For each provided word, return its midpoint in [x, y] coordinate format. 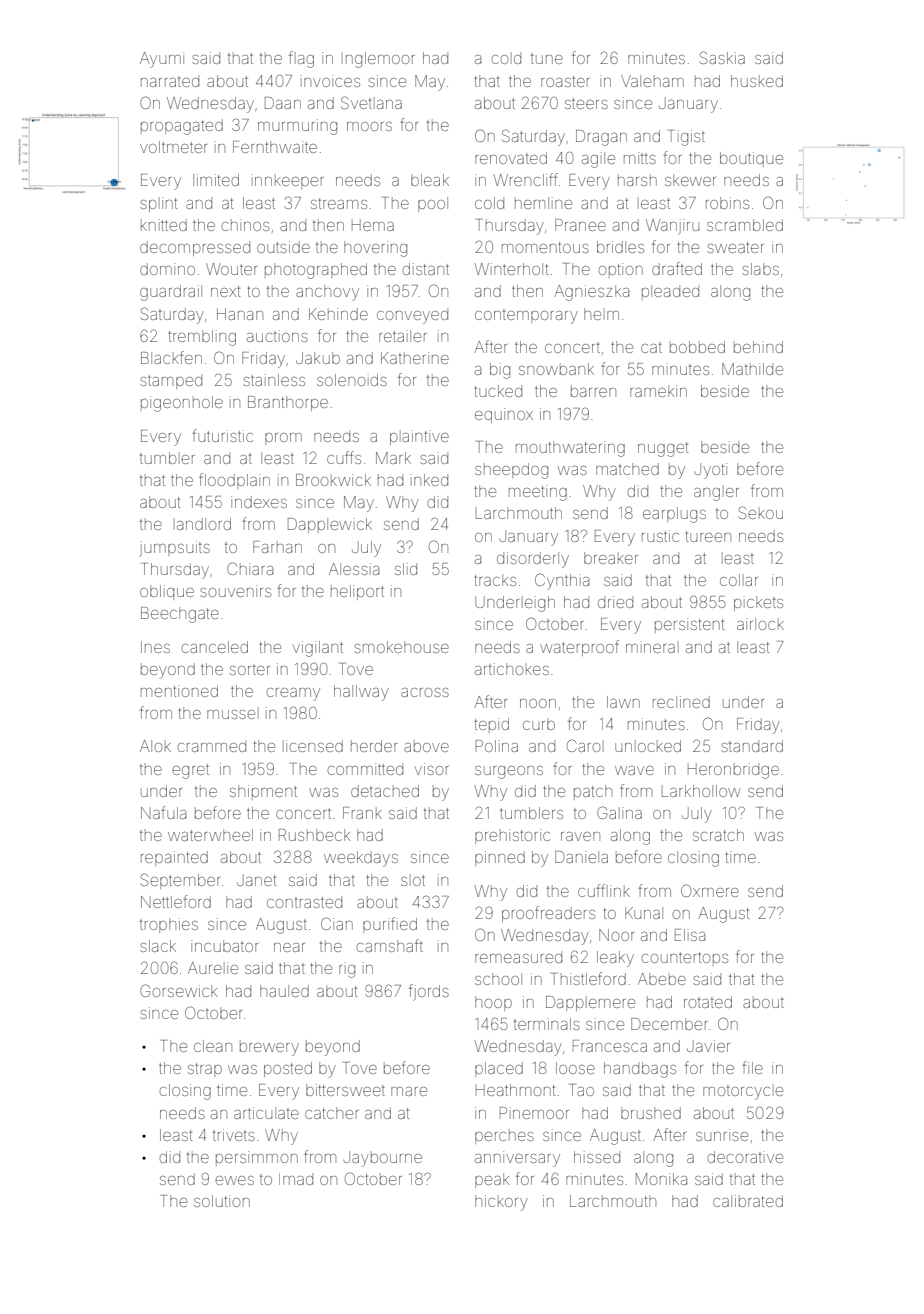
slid [406, 569]
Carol [585, 745]
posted [288, 1069]
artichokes [512, 669]
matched [627, 469]
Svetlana [371, 102]
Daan [283, 103]
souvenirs [235, 591]
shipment [263, 792]
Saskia [722, 57]
